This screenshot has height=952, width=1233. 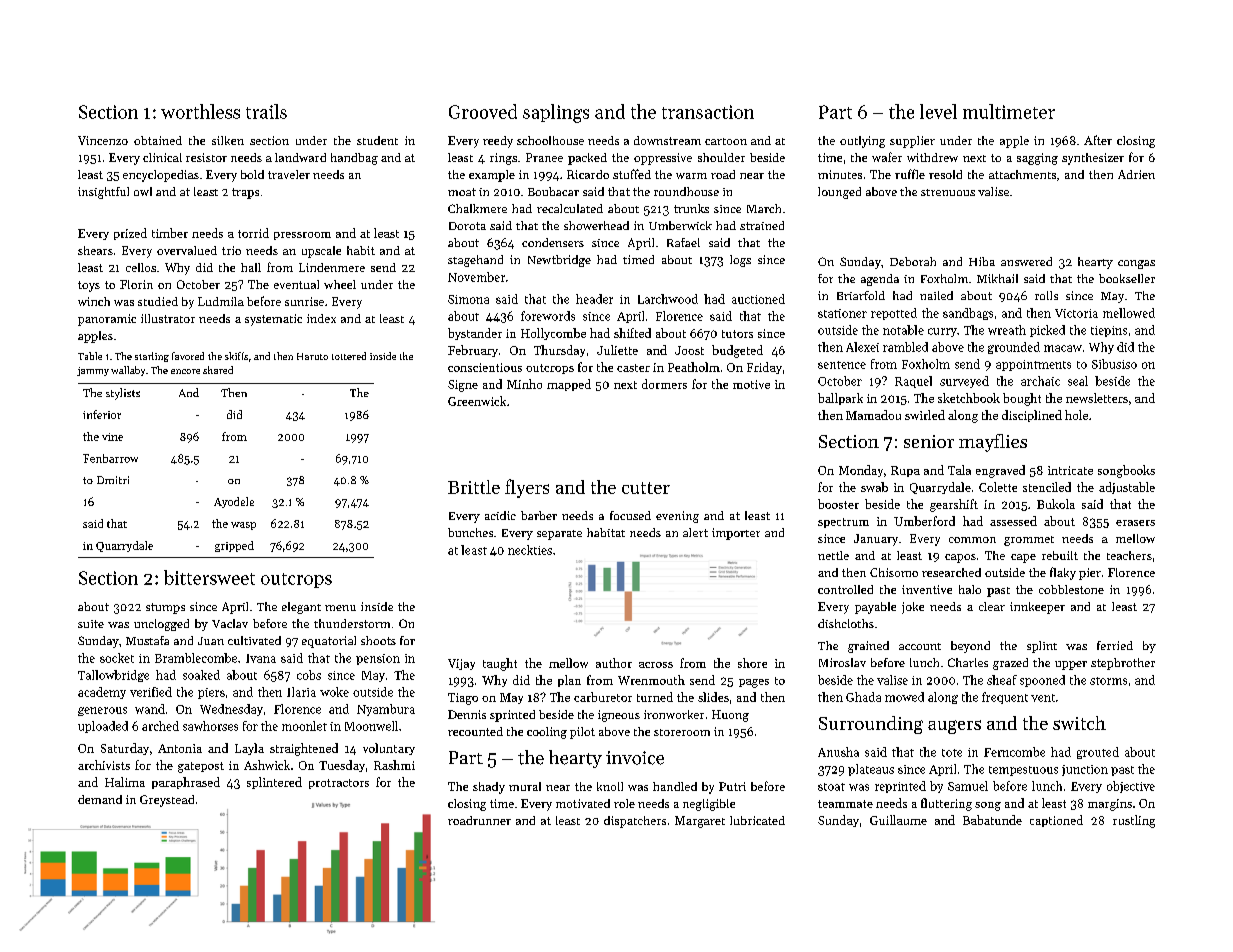 What do you see at coordinates (559, 535) in the screenshot?
I see `separate` at bounding box center [559, 535].
